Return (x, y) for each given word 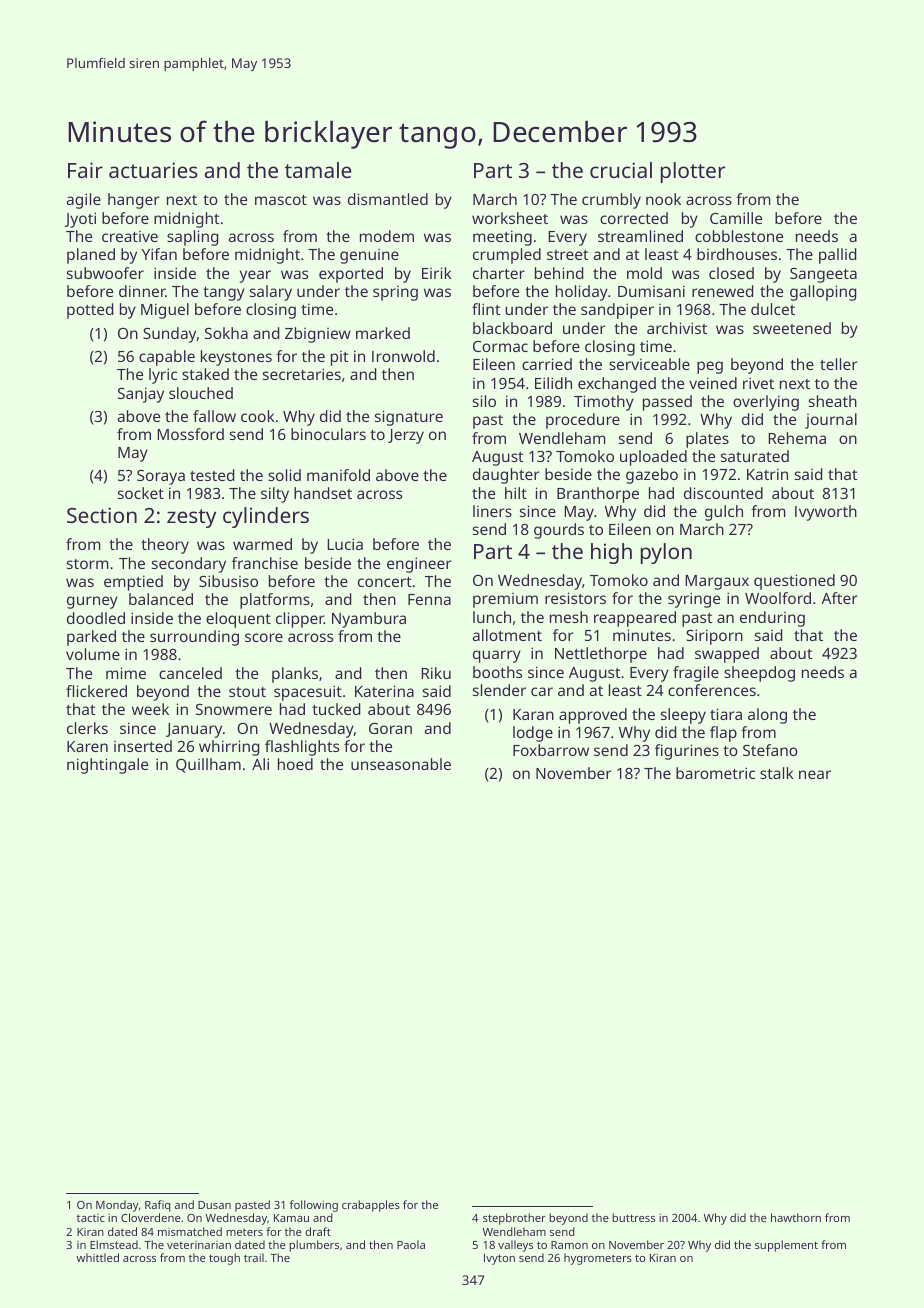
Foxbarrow (551, 750)
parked (91, 638)
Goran (390, 728)
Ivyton (499, 1259)
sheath (833, 401)
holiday (582, 293)
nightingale (107, 766)
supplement (786, 1246)
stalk (777, 773)
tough (224, 1259)
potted (90, 311)
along (767, 716)
